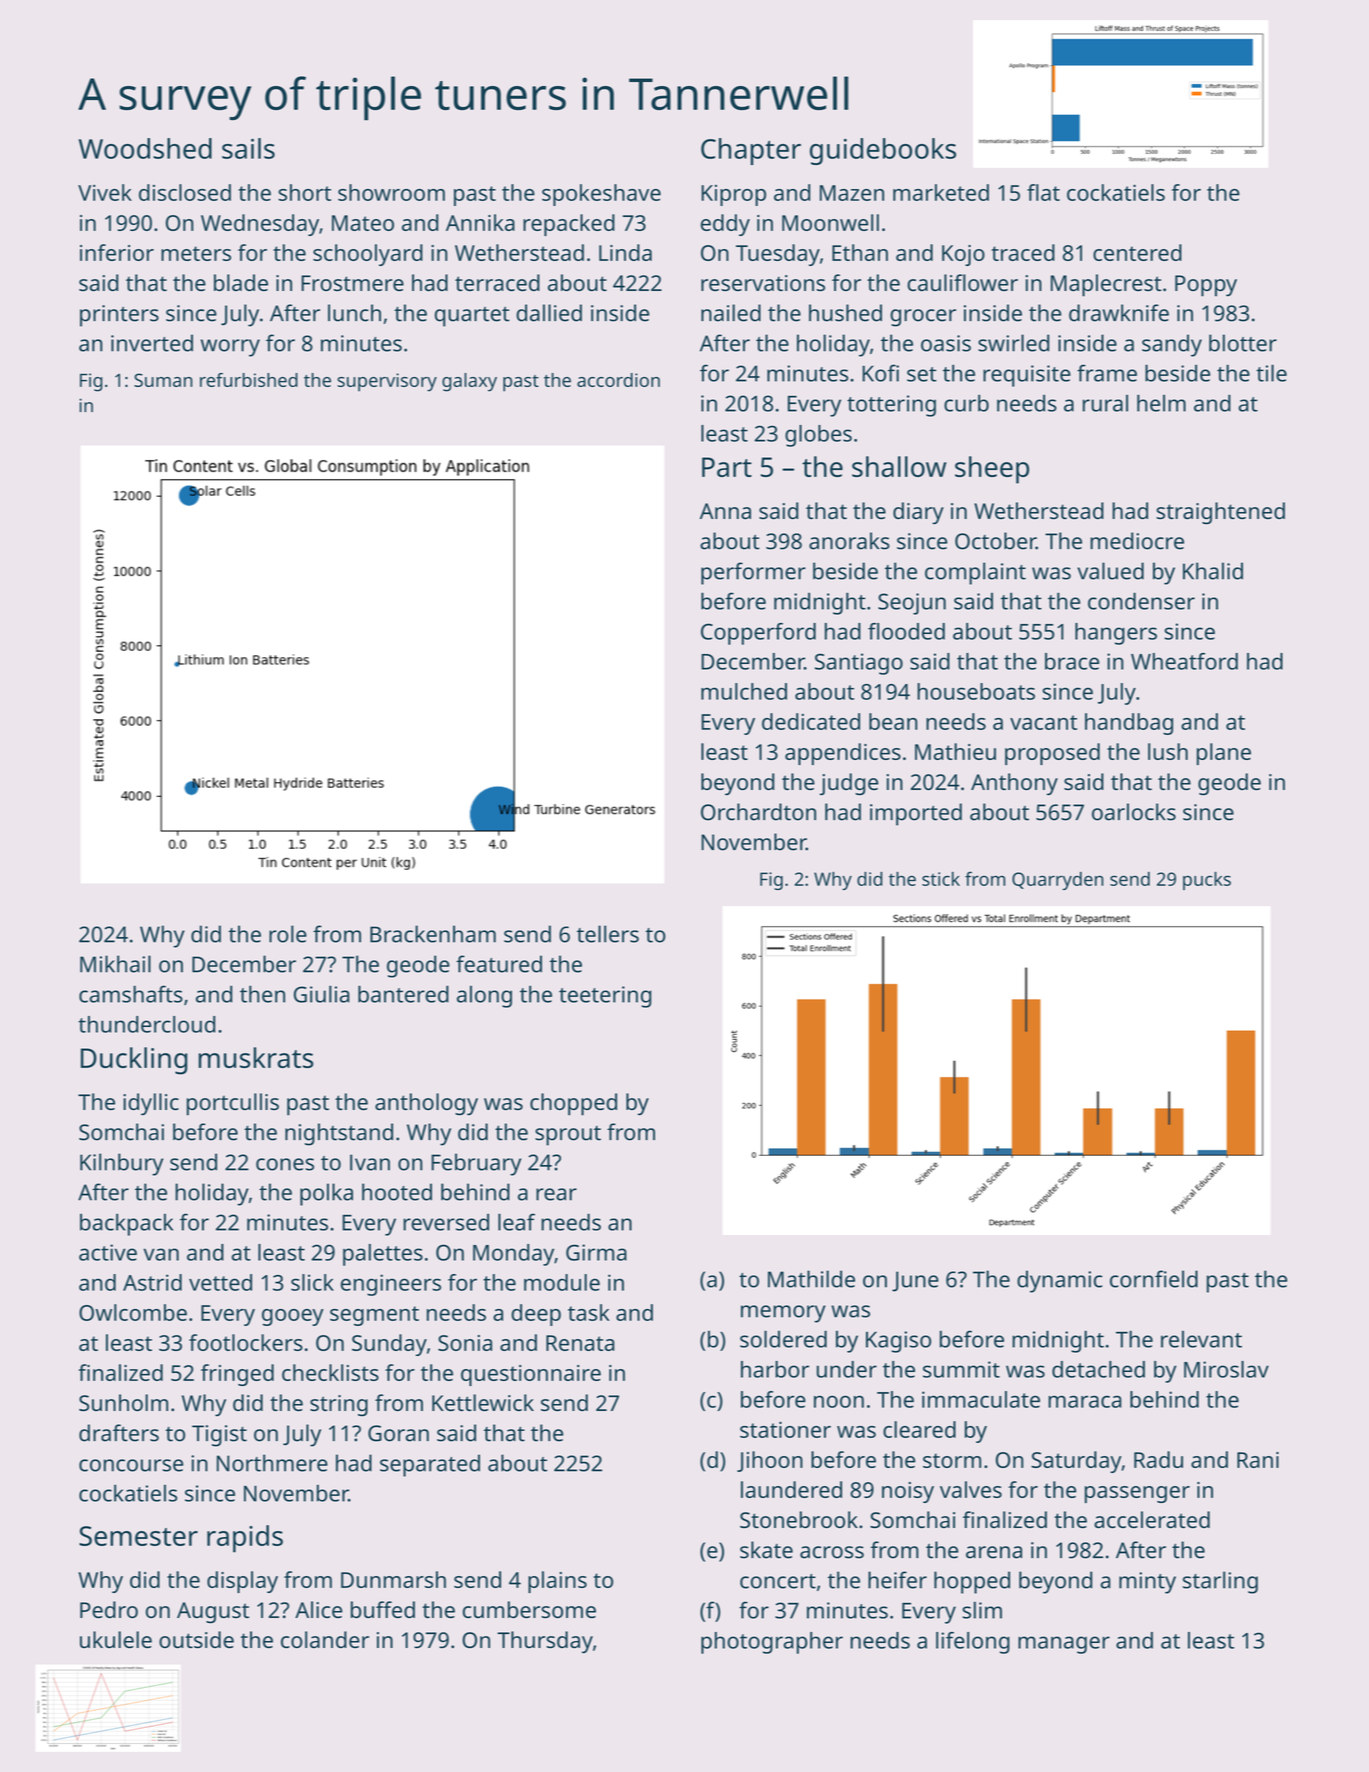 This screenshot has height=1772, width=1369. What do you see at coordinates (912, 604) in the screenshot?
I see `Seojun` at bounding box center [912, 604].
